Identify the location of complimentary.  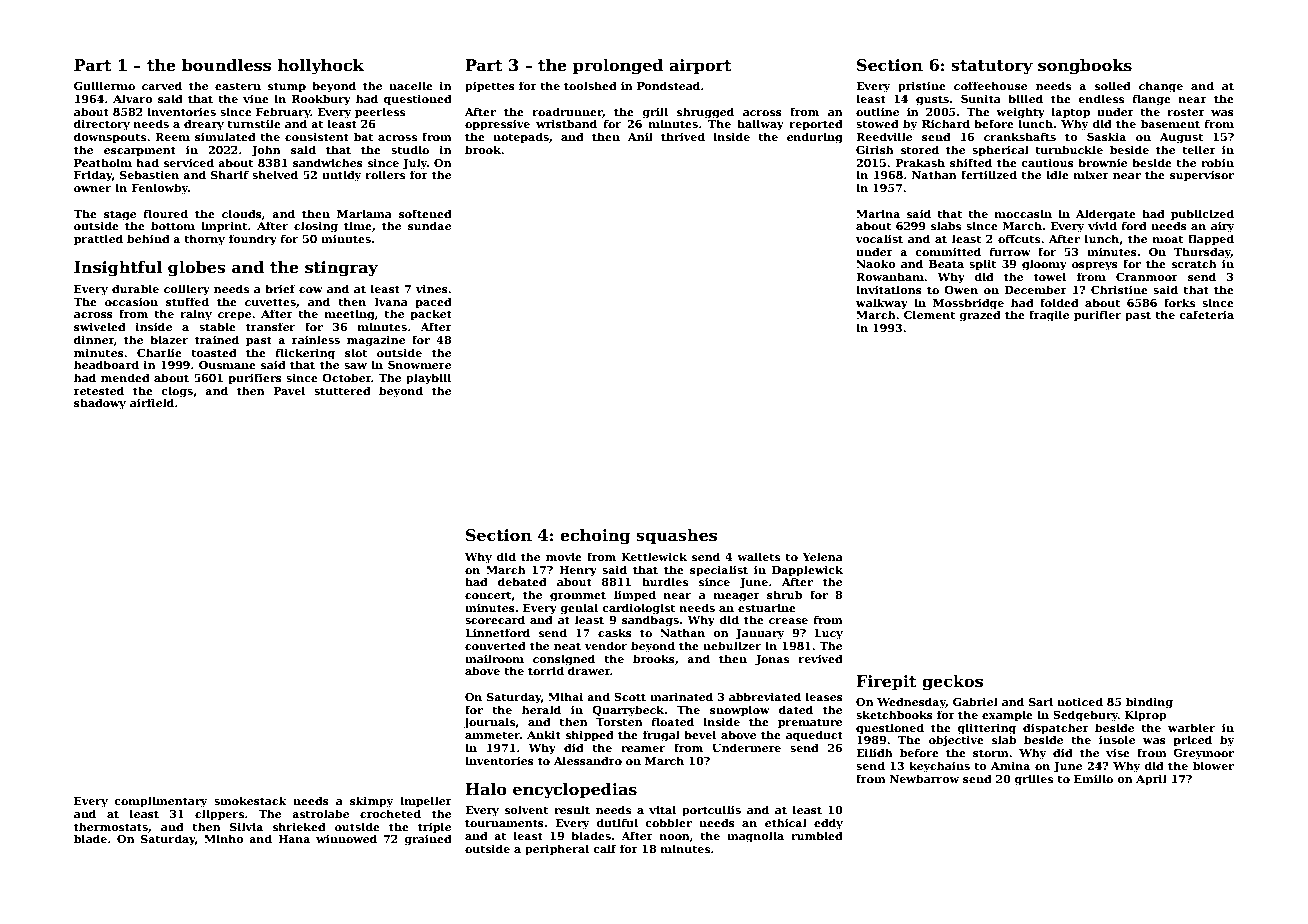
(160, 802).
